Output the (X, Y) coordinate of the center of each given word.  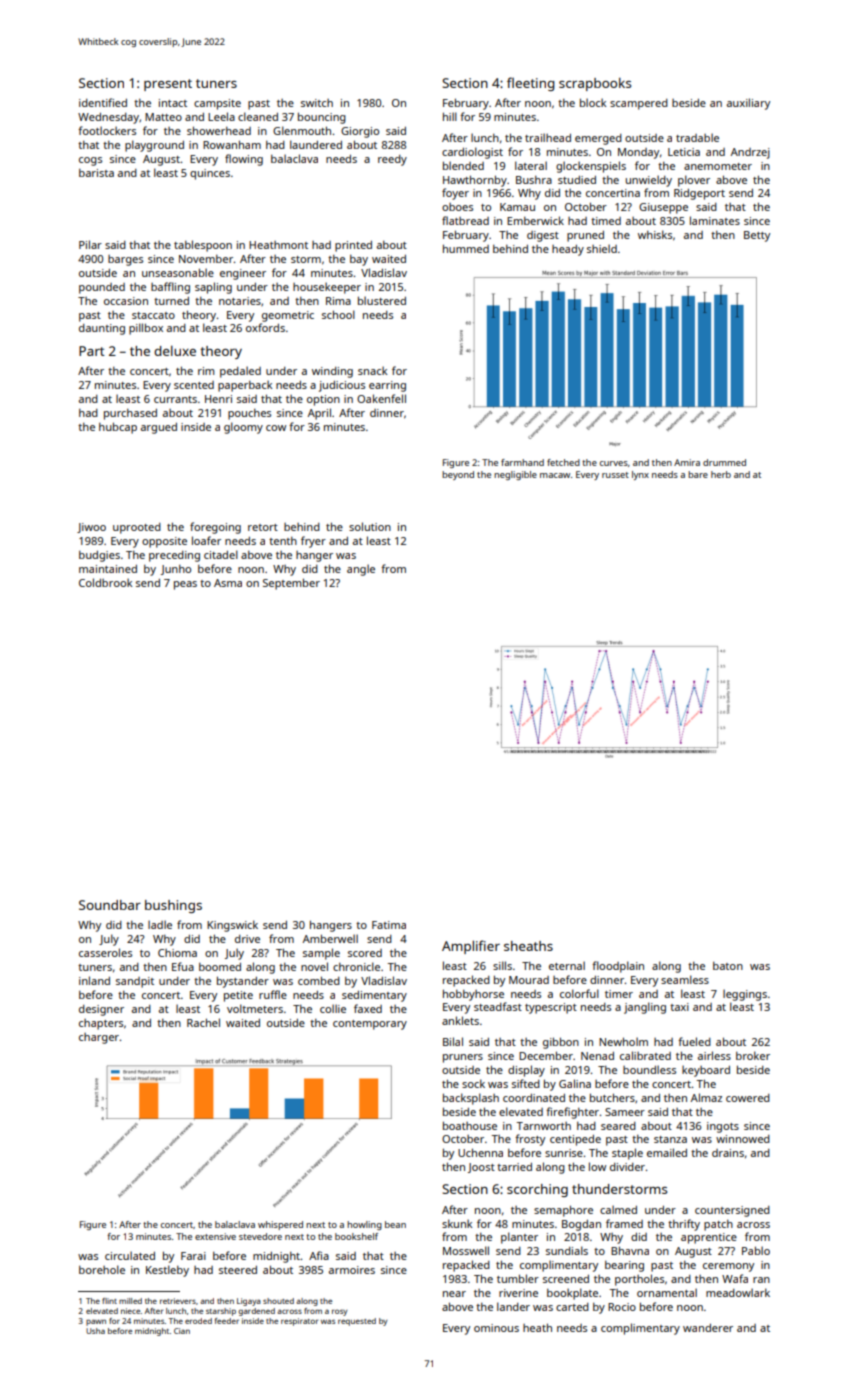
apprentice (709, 1238)
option (323, 400)
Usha (95, 1331)
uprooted (137, 528)
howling (364, 1225)
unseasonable (178, 272)
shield (602, 248)
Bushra (534, 180)
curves (614, 463)
